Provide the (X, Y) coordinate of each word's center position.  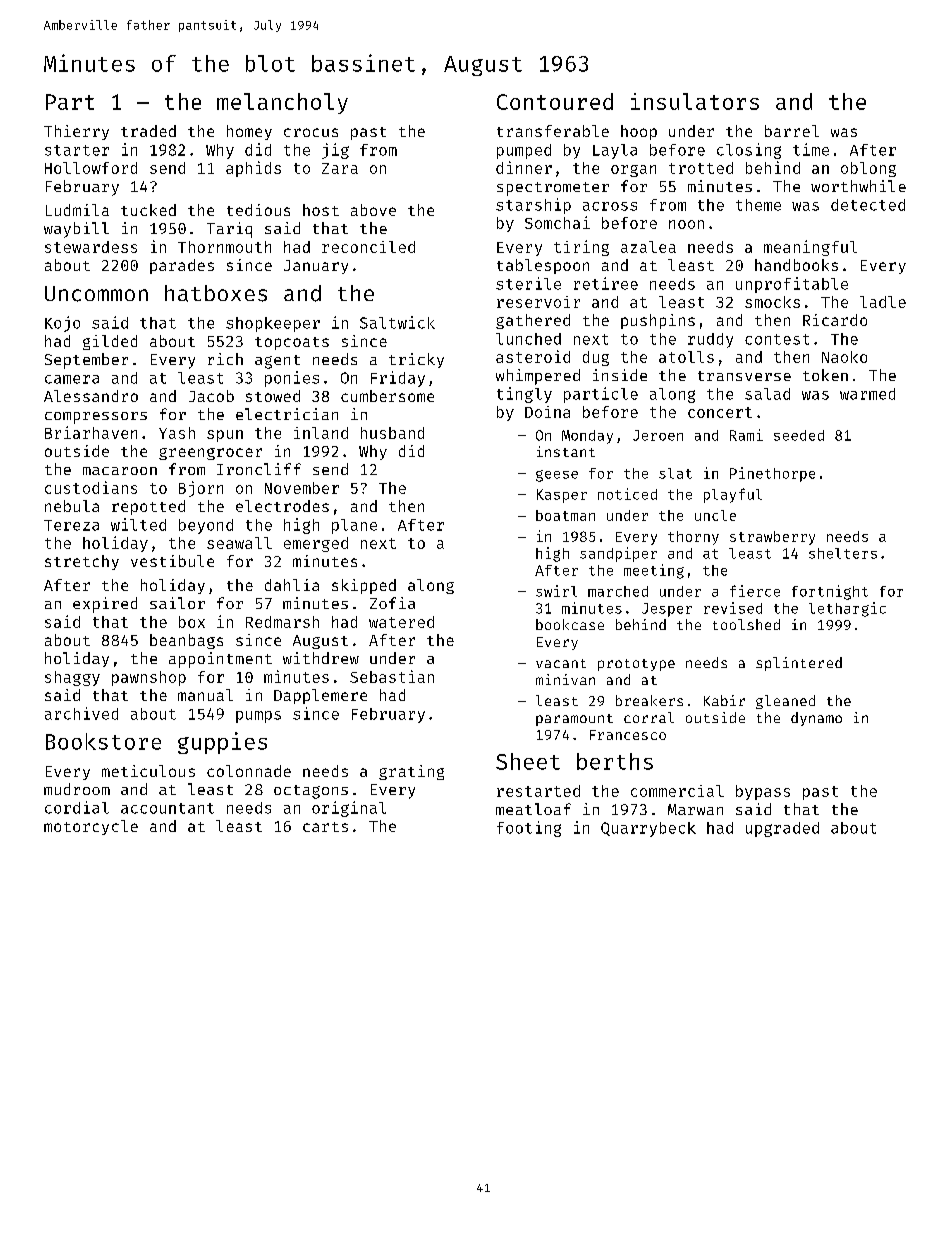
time (811, 149)
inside (620, 375)
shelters (843, 553)
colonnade (249, 771)
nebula (72, 506)
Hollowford (91, 168)
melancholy (282, 103)
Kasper (562, 496)
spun (225, 436)
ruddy (710, 340)
